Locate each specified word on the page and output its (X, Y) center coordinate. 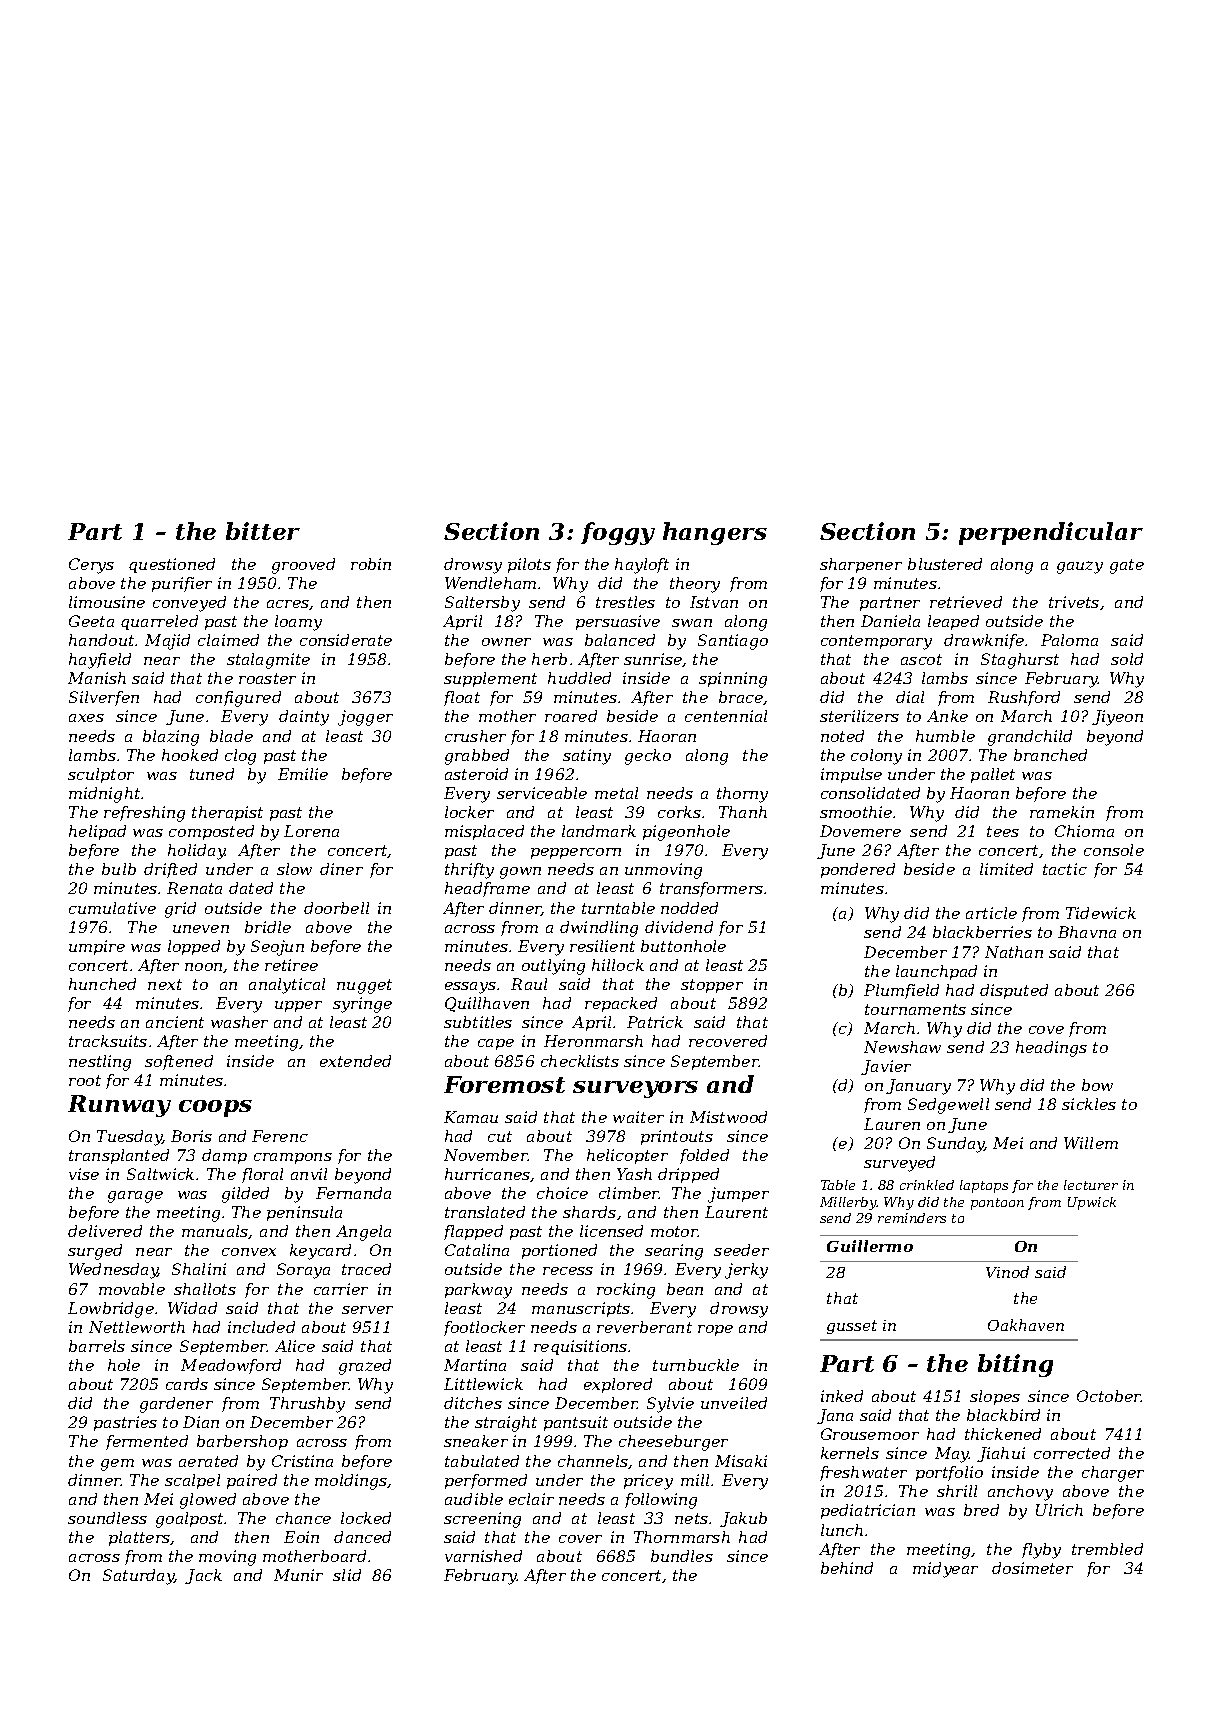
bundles (682, 1556)
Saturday (138, 1577)
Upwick (1092, 1203)
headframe (487, 889)
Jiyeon (1117, 718)
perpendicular (1051, 533)
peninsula (304, 1213)
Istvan (714, 602)
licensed (611, 1231)
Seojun (277, 948)
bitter (263, 531)
